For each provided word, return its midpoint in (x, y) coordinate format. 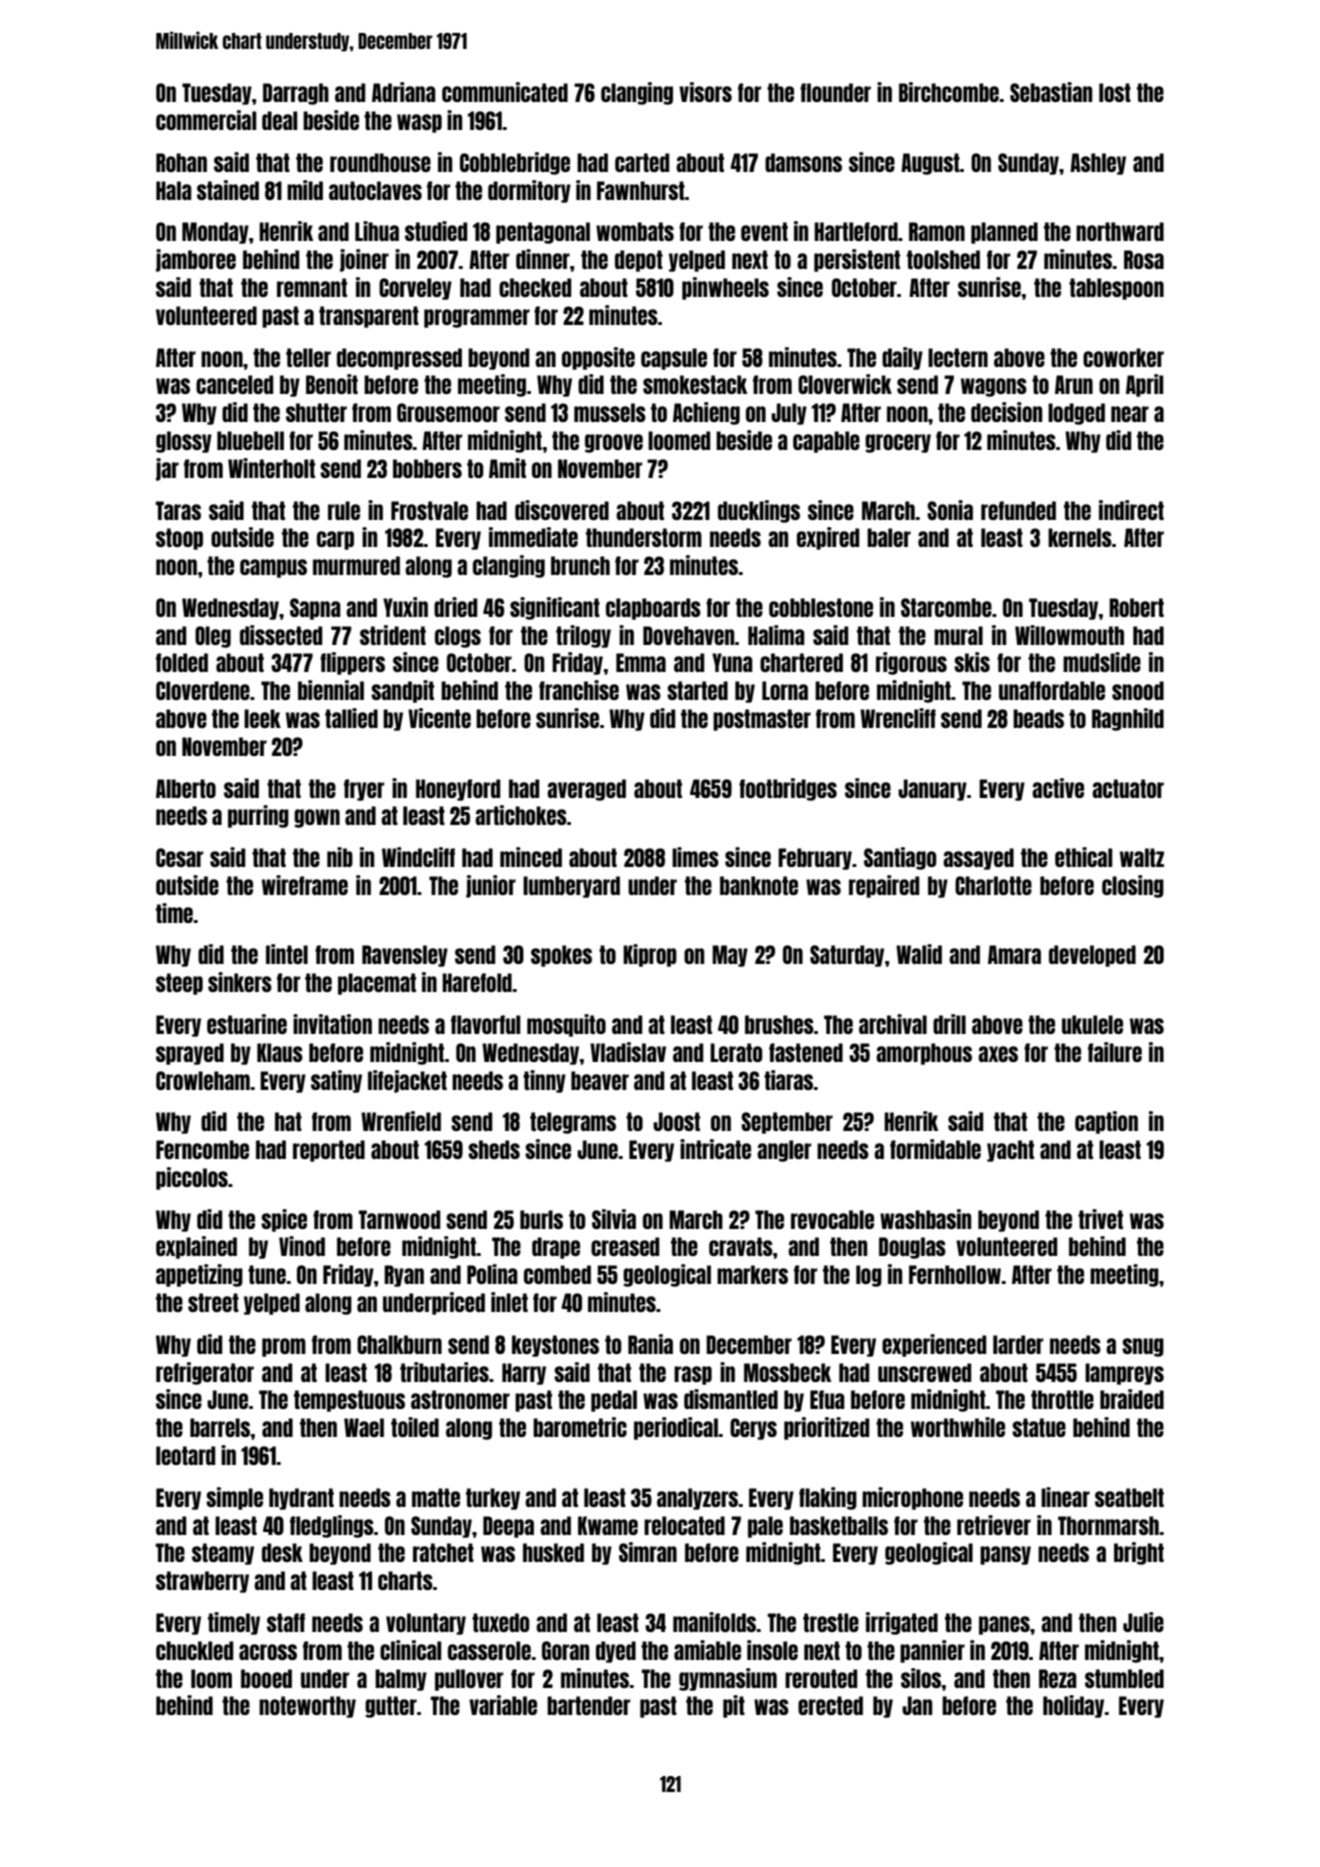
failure (1115, 1052)
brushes (779, 1024)
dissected (281, 635)
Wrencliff (898, 718)
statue (1039, 1427)
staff (286, 1622)
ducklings (759, 511)
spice (284, 1220)
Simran (648, 1552)
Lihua (377, 231)
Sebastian (1051, 92)
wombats (635, 231)
